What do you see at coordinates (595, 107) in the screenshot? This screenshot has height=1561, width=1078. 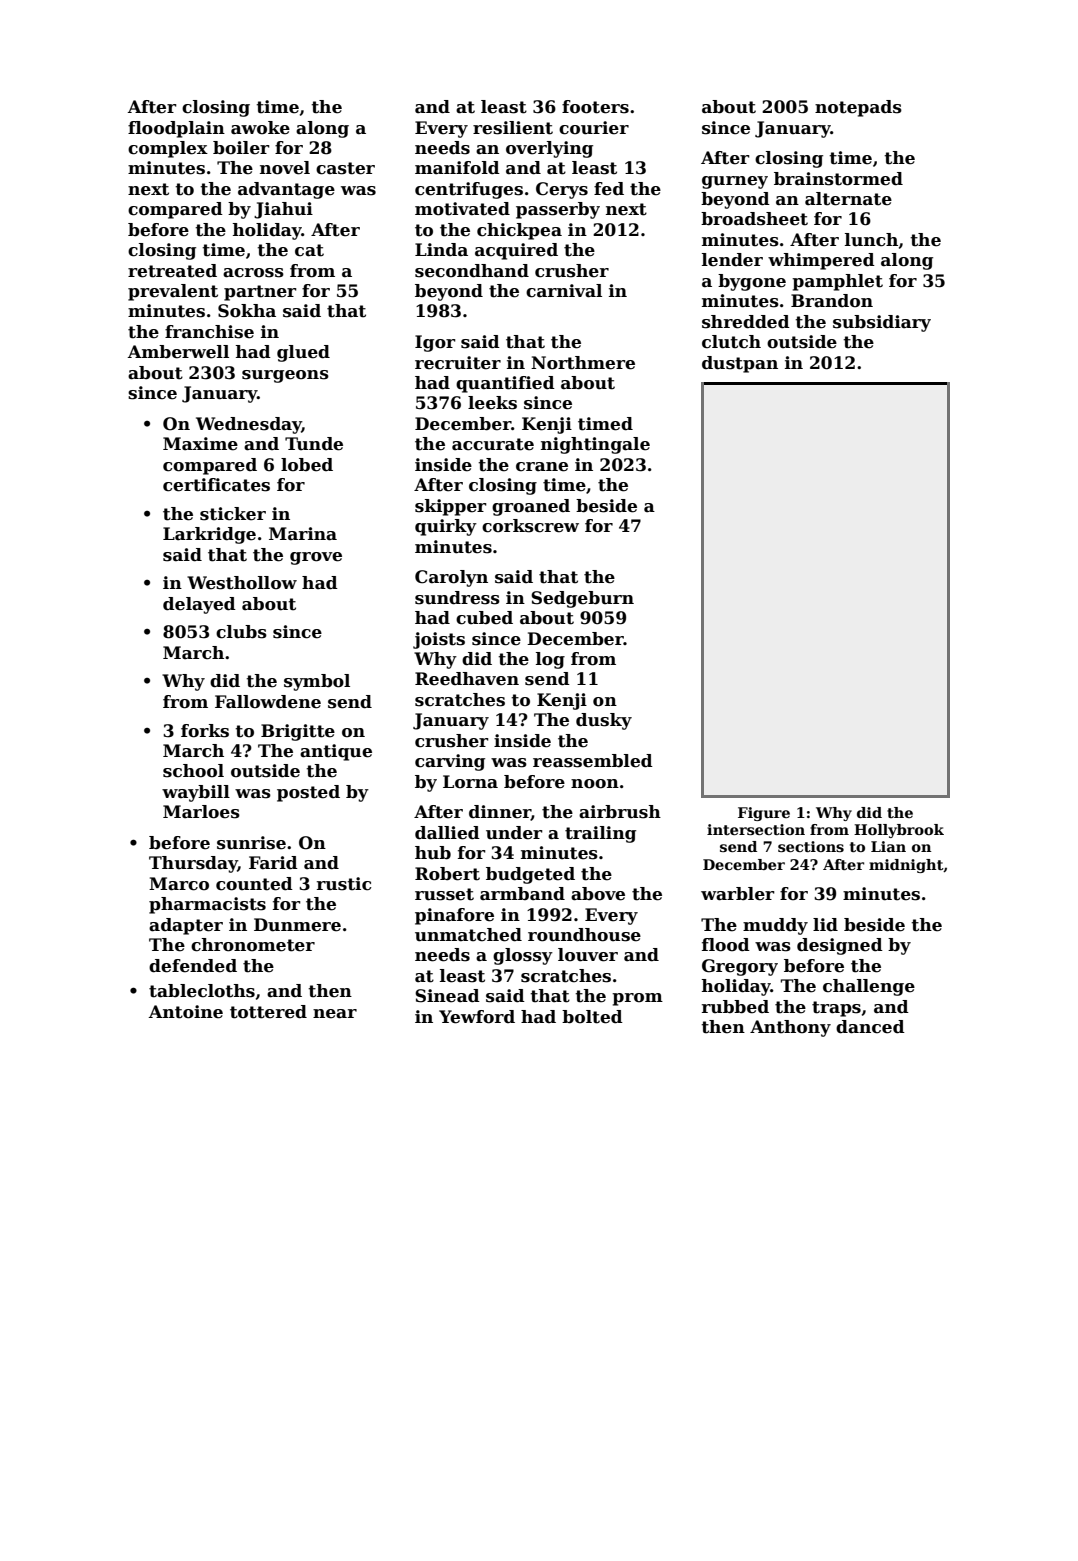 I see `footers` at bounding box center [595, 107].
